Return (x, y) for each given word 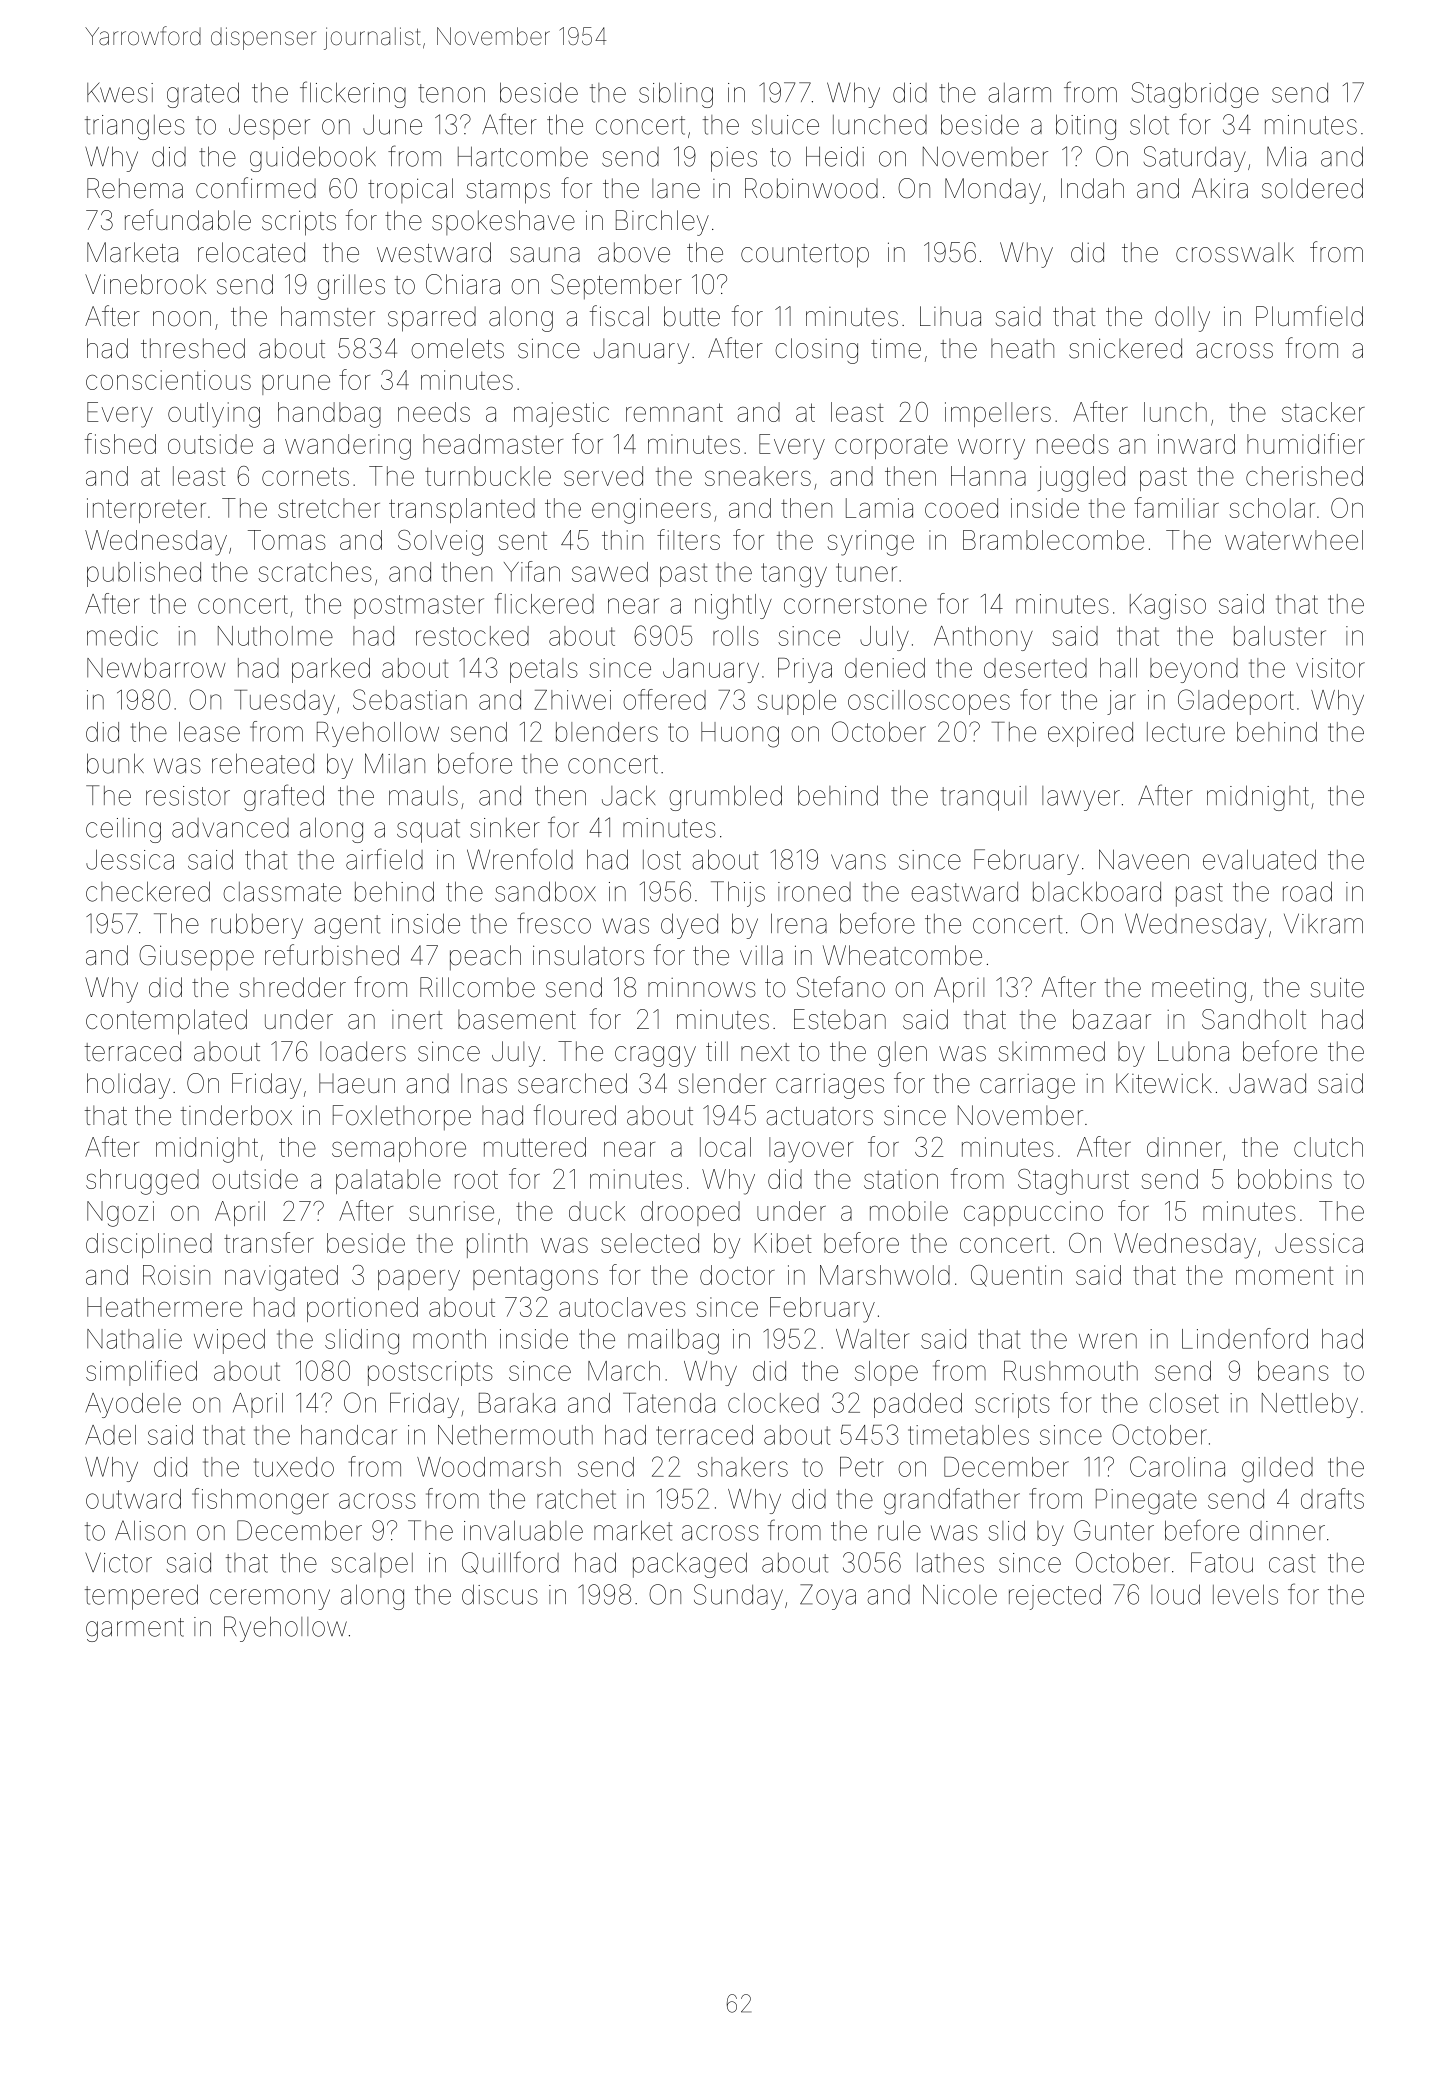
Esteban (840, 1019)
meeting (1199, 990)
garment (135, 1630)
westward (434, 252)
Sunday (738, 1597)
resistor (188, 796)
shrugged (142, 1182)
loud (1175, 1594)
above (634, 252)
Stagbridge (1195, 95)
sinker (505, 828)
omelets (457, 348)
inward (1196, 444)
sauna (545, 255)
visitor (1330, 668)
